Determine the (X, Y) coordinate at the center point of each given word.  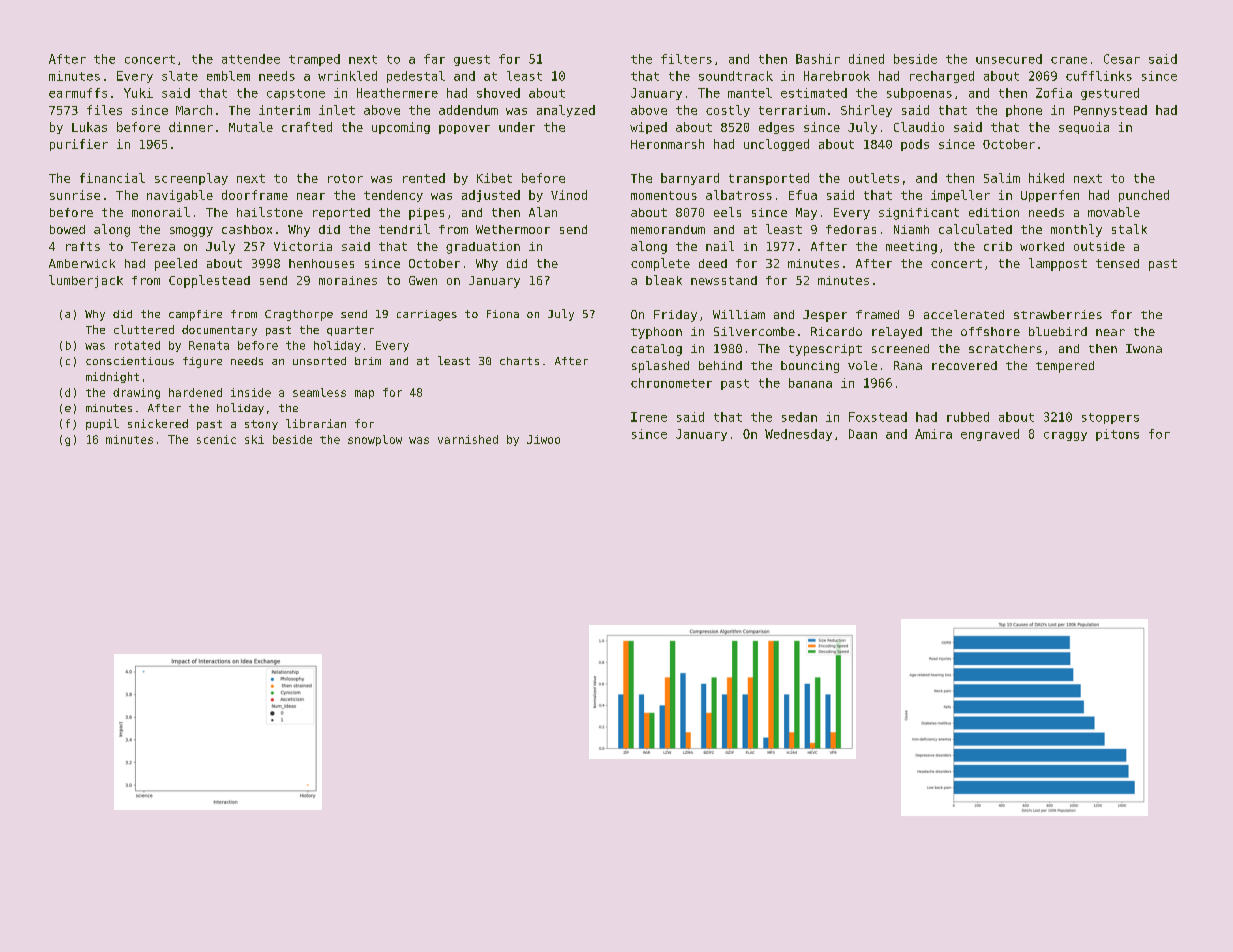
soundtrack (736, 76)
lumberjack (86, 281)
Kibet (494, 178)
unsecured (1009, 59)
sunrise (75, 195)
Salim (1002, 178)
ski (254, 439)
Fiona (503, 314)
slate (180, 76)
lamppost (1058, 264)
